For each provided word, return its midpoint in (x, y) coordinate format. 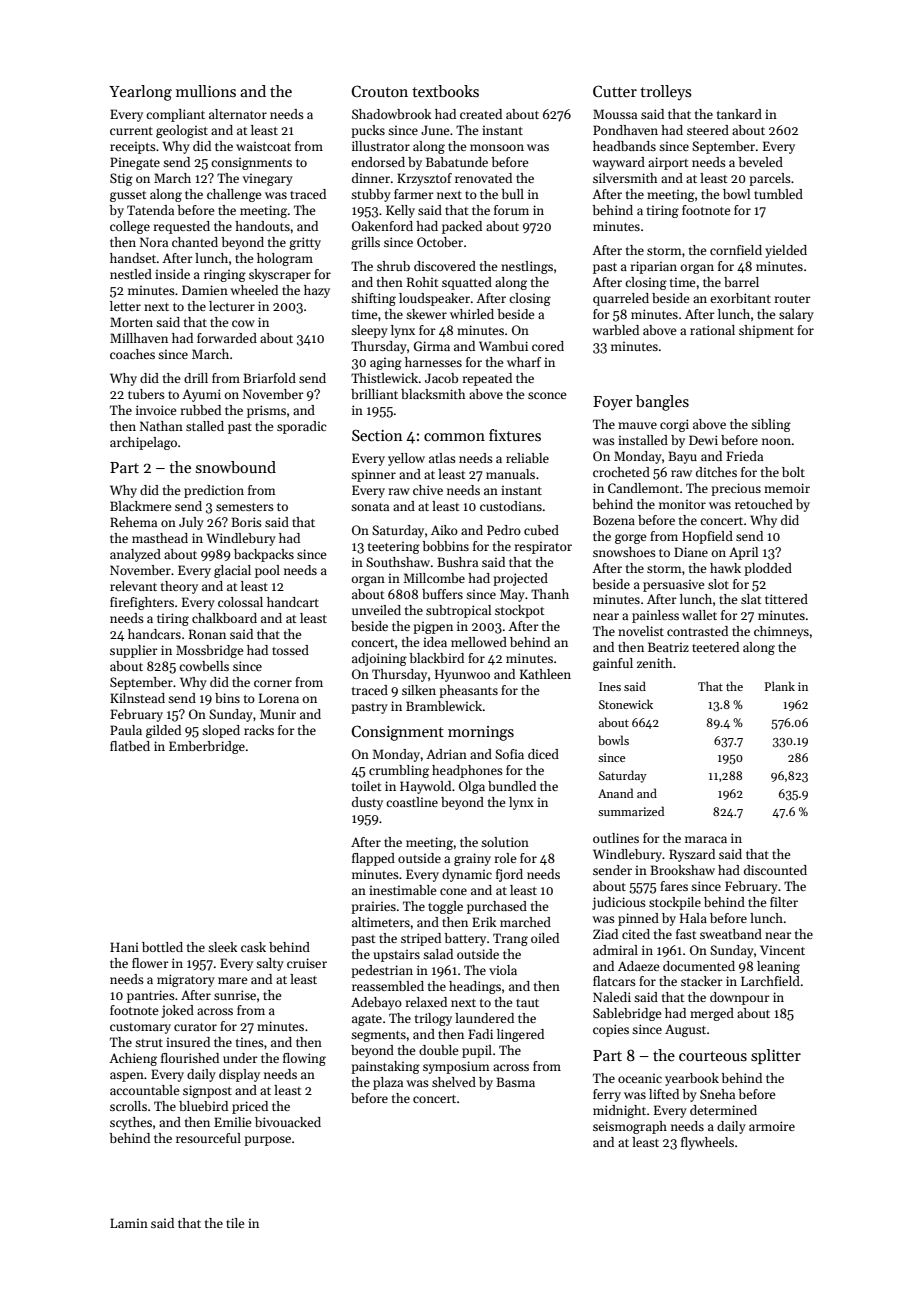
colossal (240, 602)
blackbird (436, 658)
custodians (511, 506)
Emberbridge (207, 747)
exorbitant (740, 298)
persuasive (673, 585)
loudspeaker (434, 299)
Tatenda (150, 210)
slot (718, 584)
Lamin (129, 1223)
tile (235, 1223)
